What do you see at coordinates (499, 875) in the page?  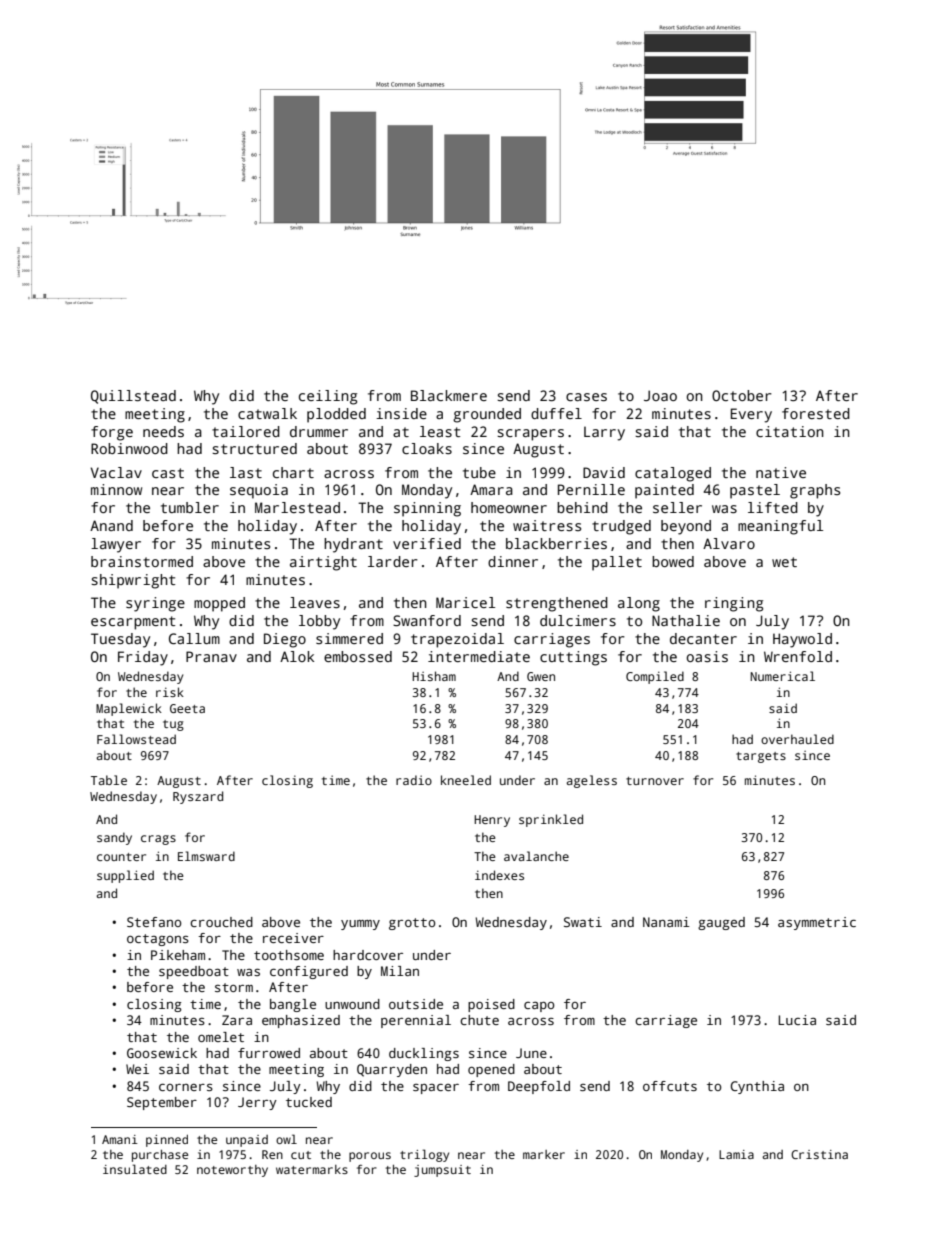 I see `indexes` at bounding box center [499, 875].
